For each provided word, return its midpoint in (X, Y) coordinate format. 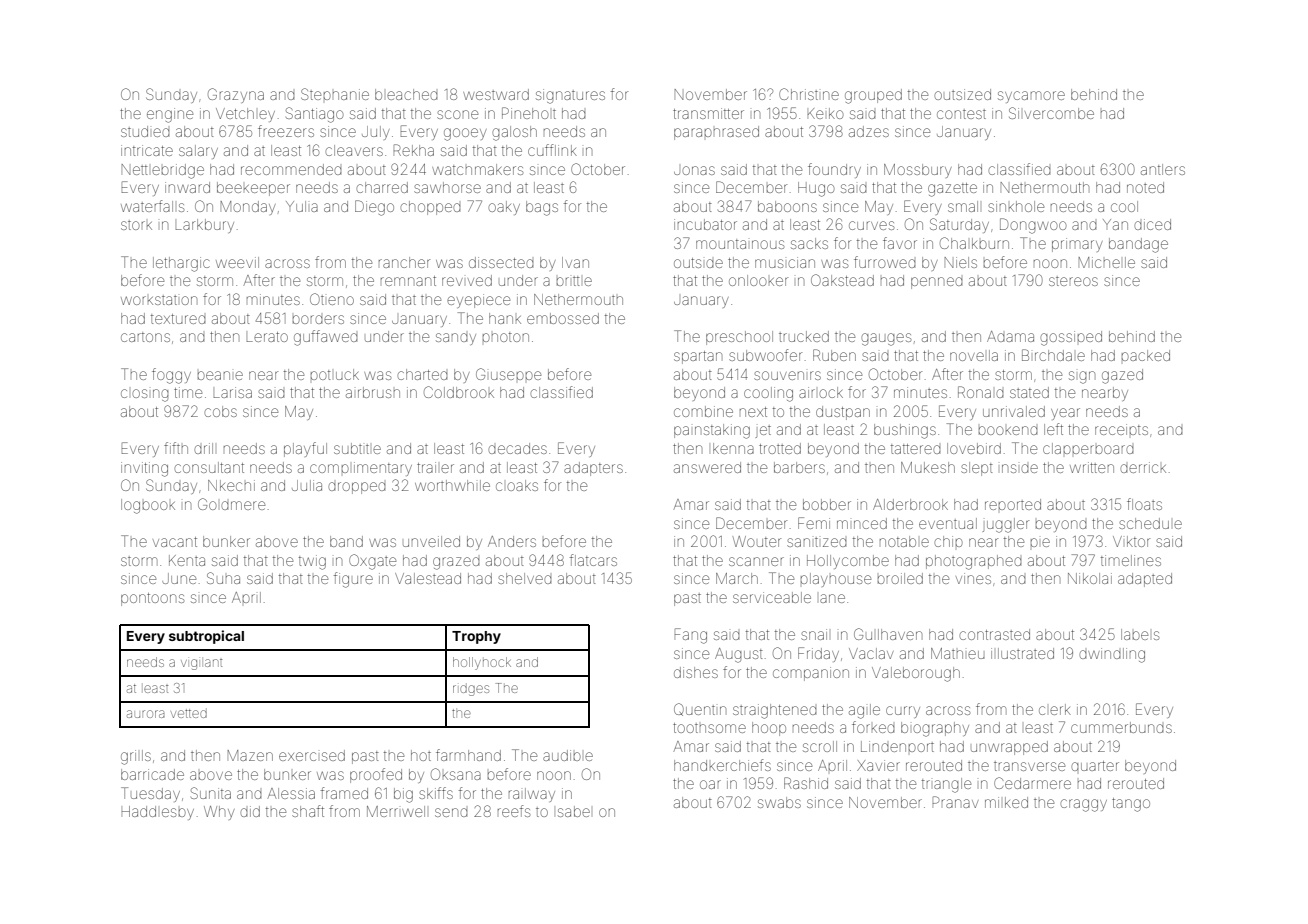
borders (318, 319)
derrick (1143, 467)
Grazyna (236, 95)
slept (977, 469)
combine (703, 411)
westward (496, 94)
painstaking (712, 431)
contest (961, 114)
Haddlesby (158, 813)
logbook (148, 506)
